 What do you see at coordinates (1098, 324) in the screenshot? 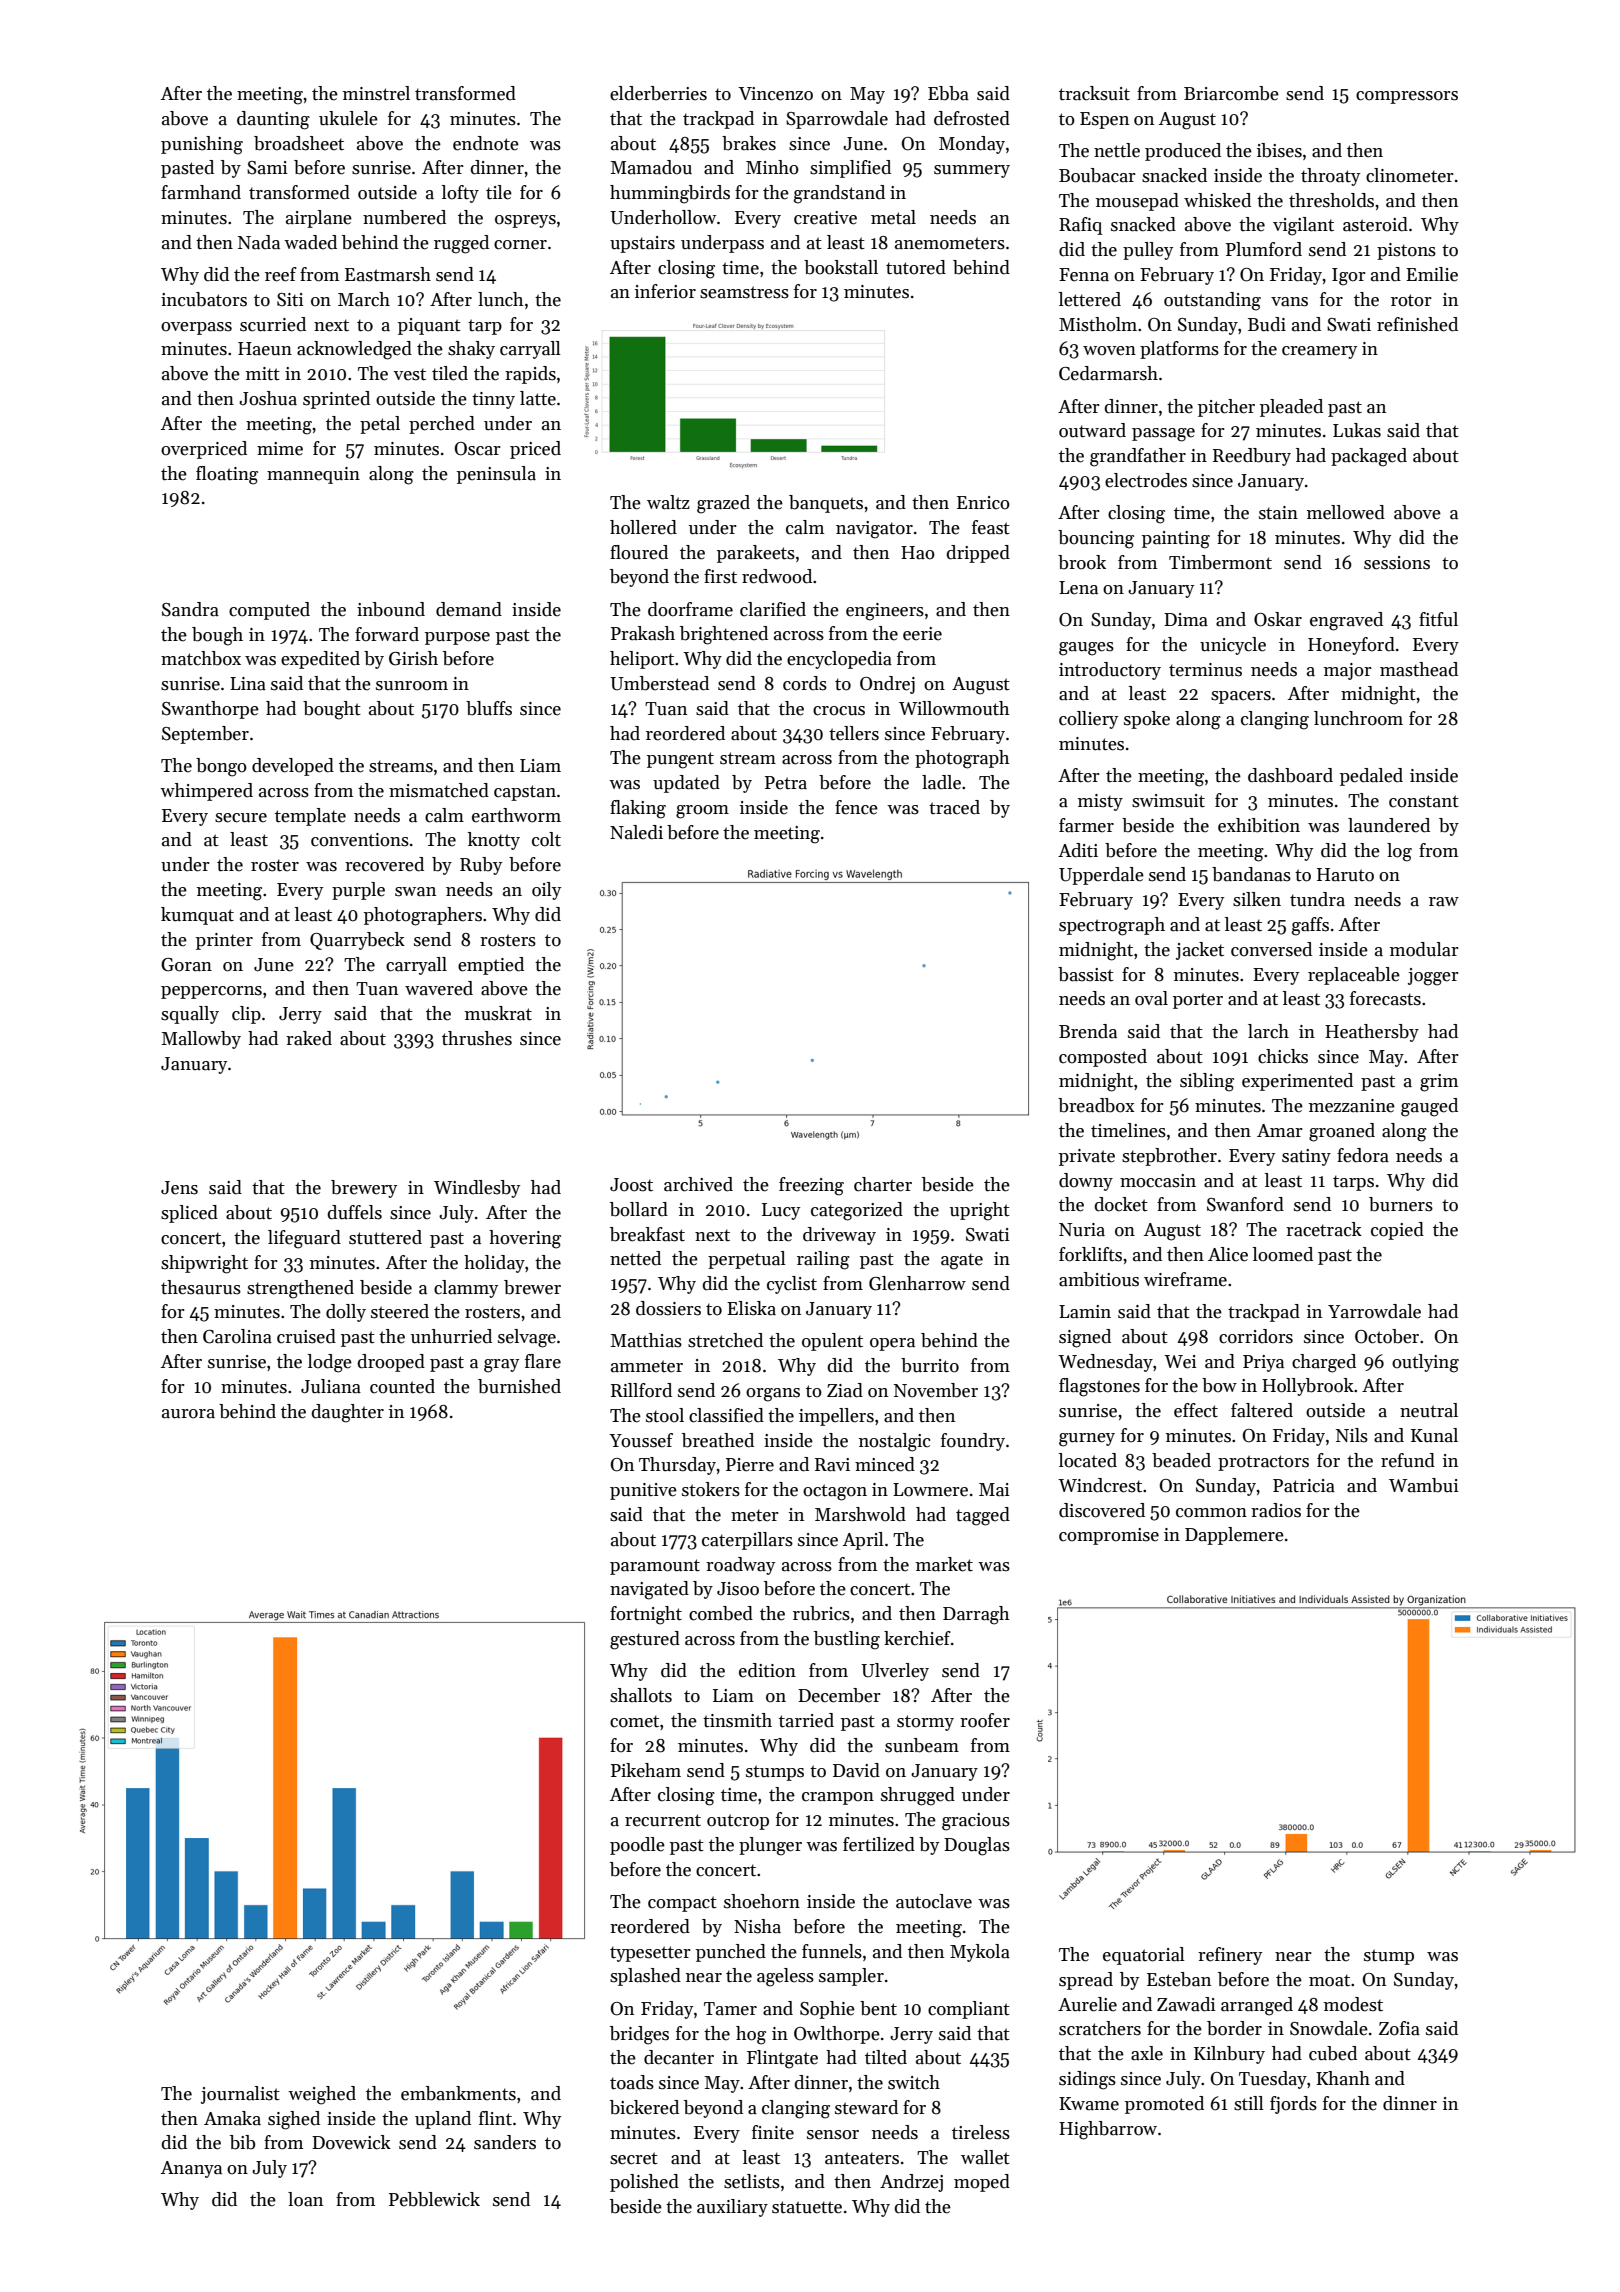
I see `Mistholm` at bounding box center [1098, 324].
